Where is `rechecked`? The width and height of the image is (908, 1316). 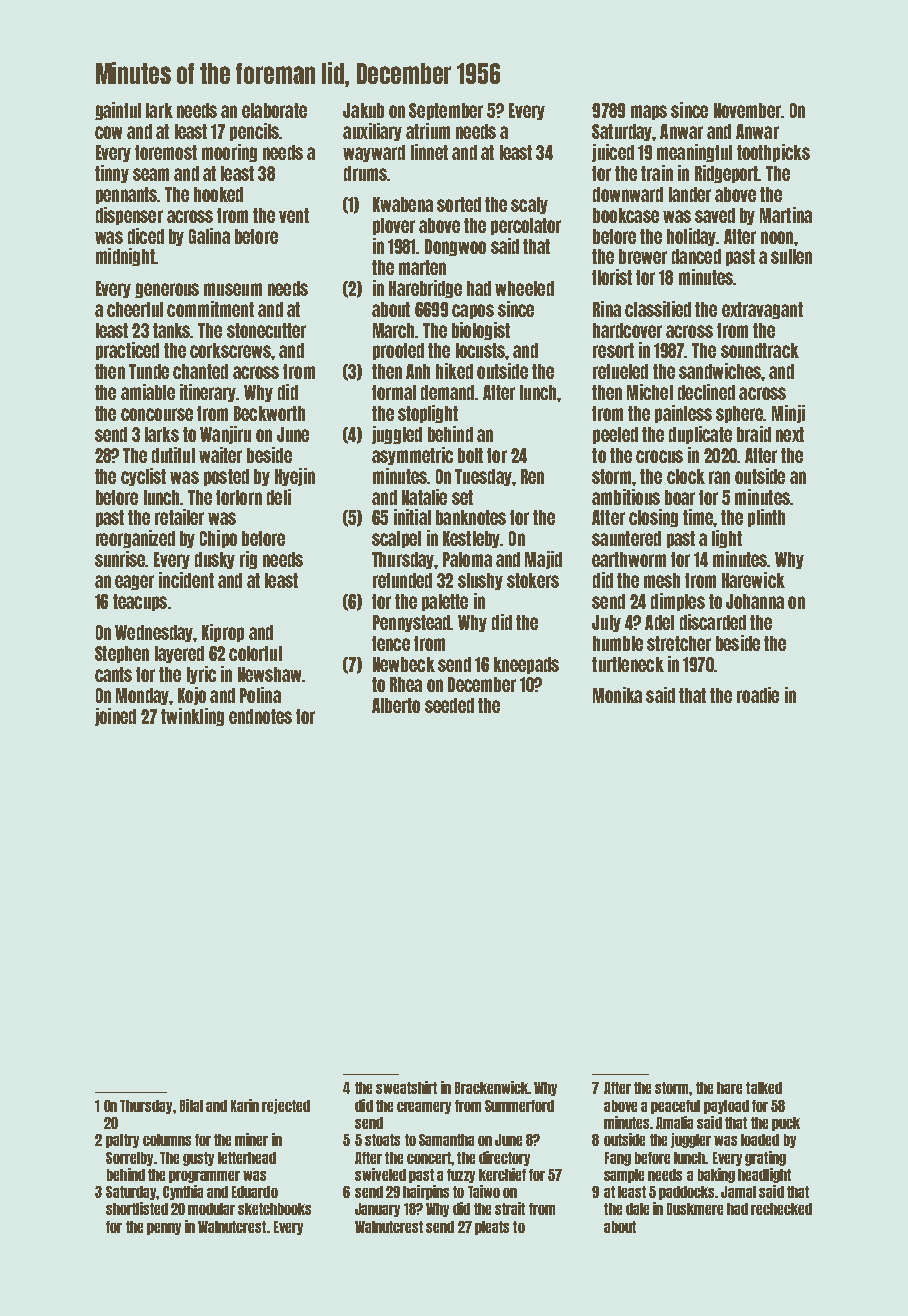 rechecked is located at coordinates (781, 1209).
